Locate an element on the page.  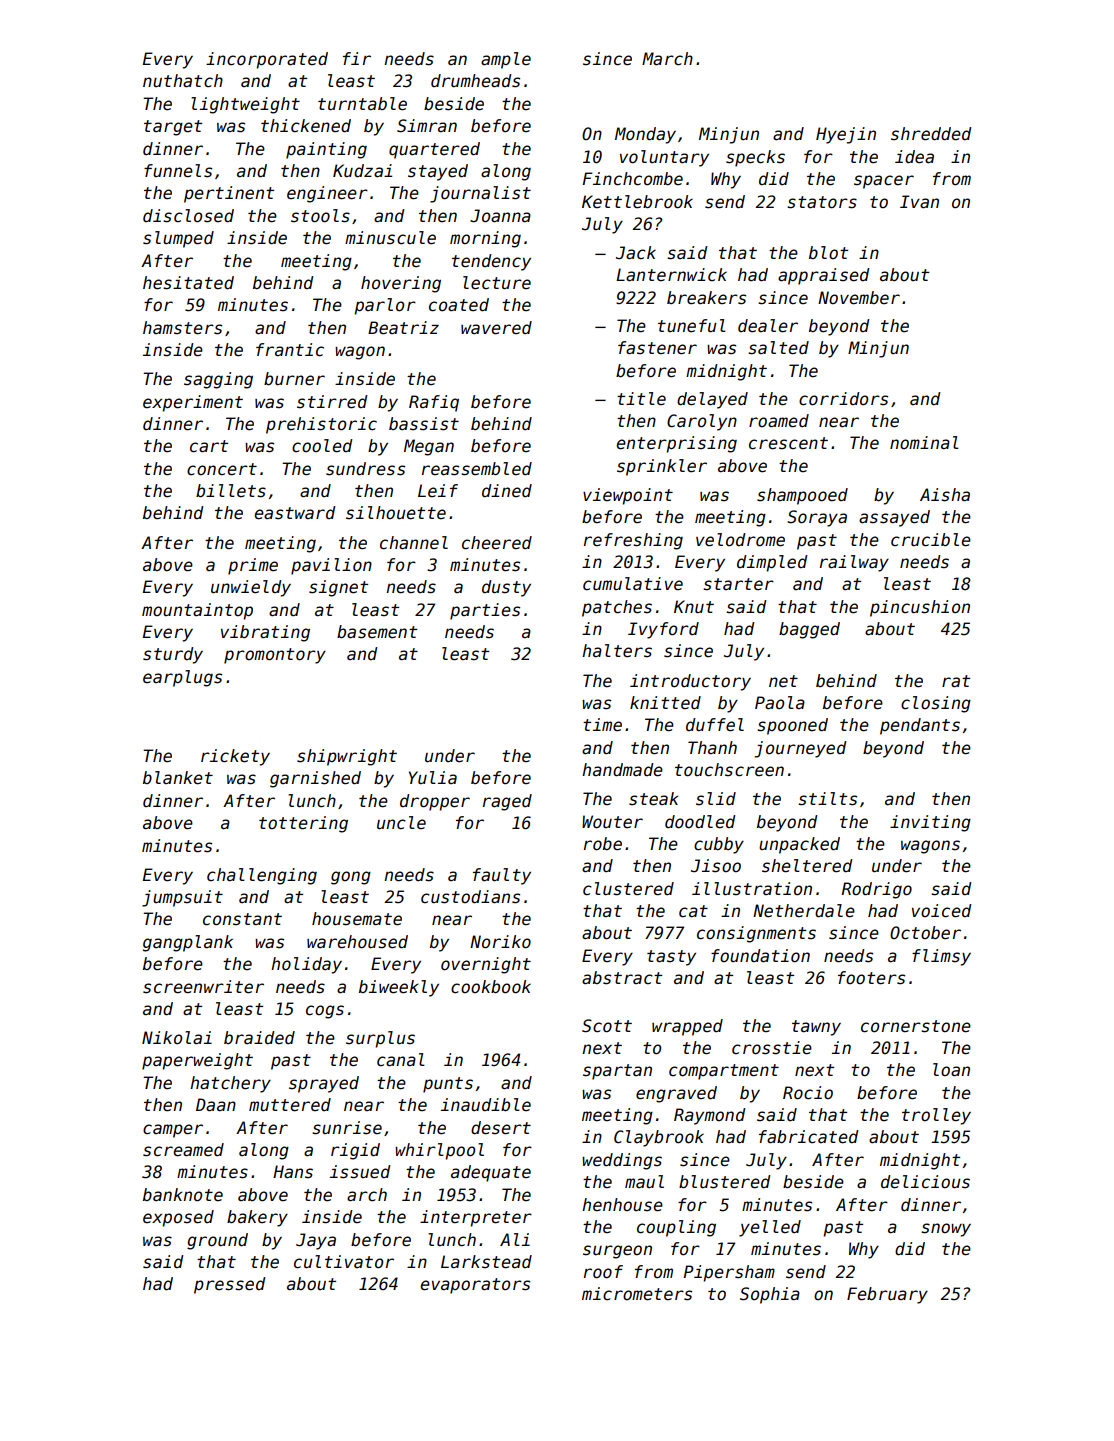
garnished is located at coordinates (315, 779).
